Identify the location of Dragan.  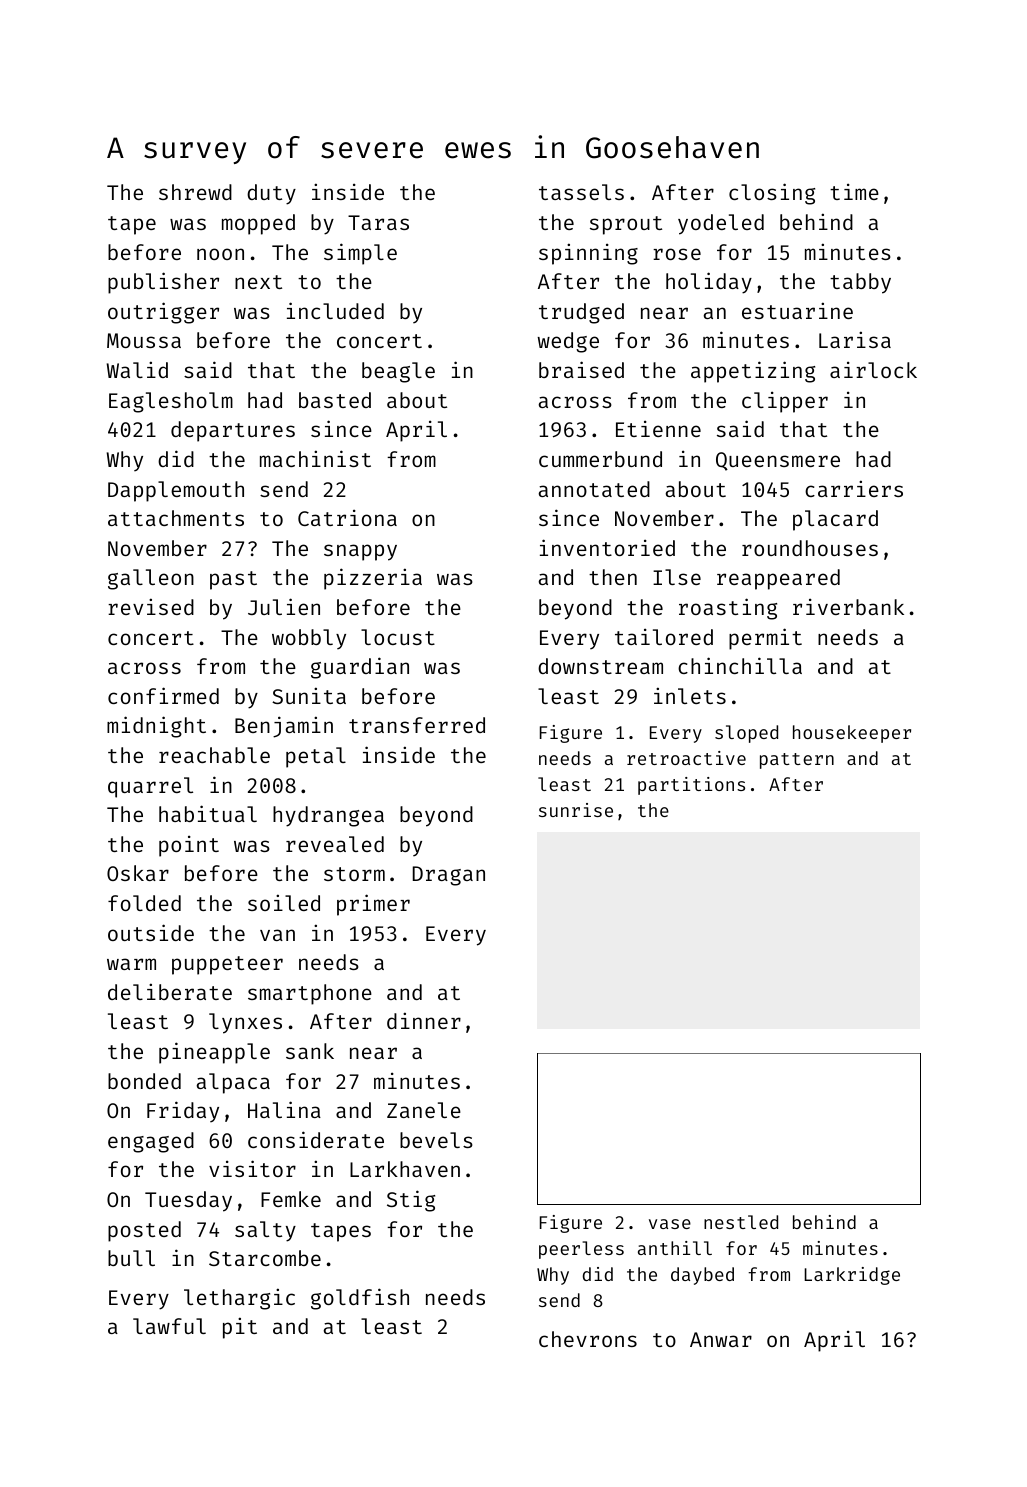
(449, 876).
